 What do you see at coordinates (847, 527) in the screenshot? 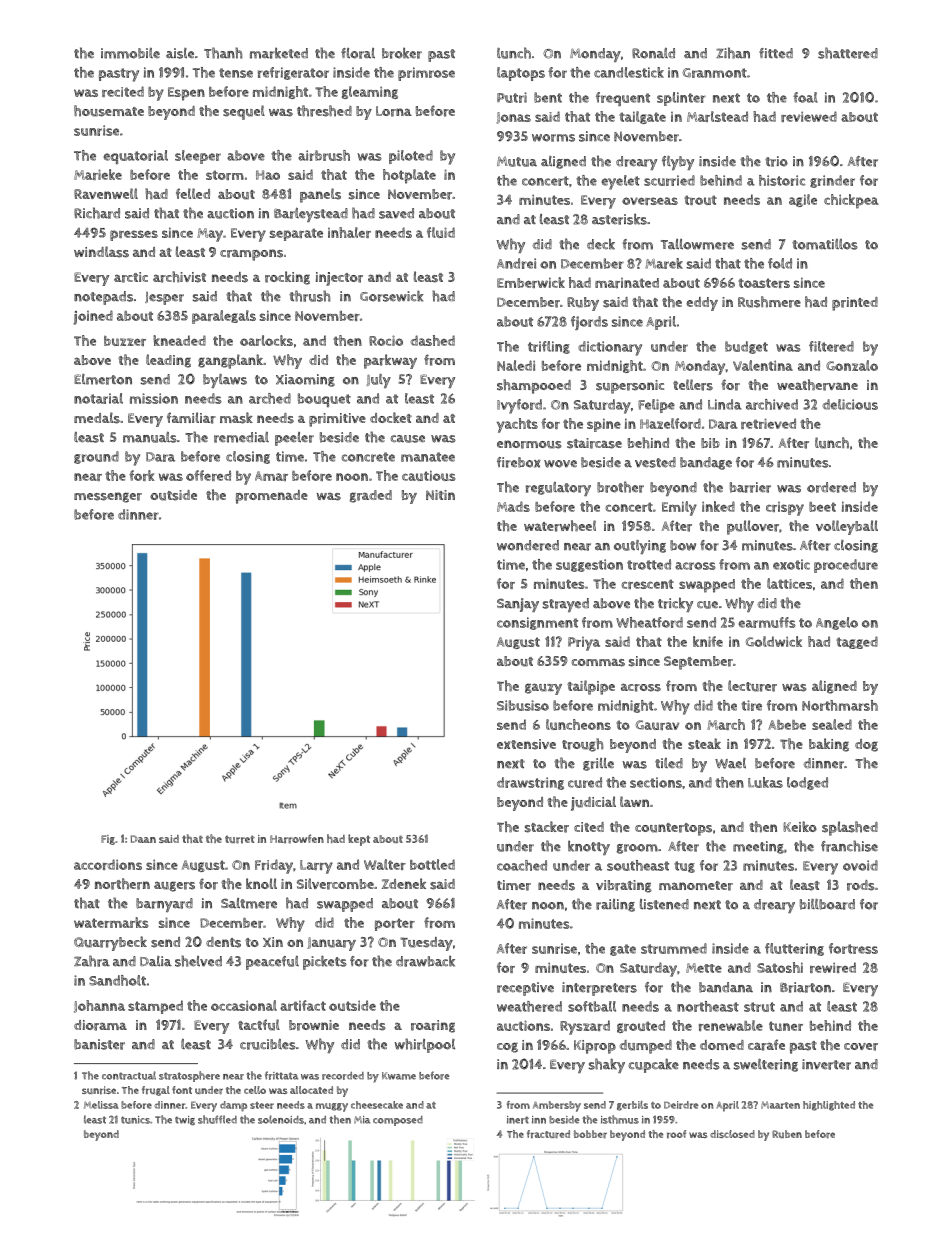
I see `volleyball` at bounding box center [847, 527].
